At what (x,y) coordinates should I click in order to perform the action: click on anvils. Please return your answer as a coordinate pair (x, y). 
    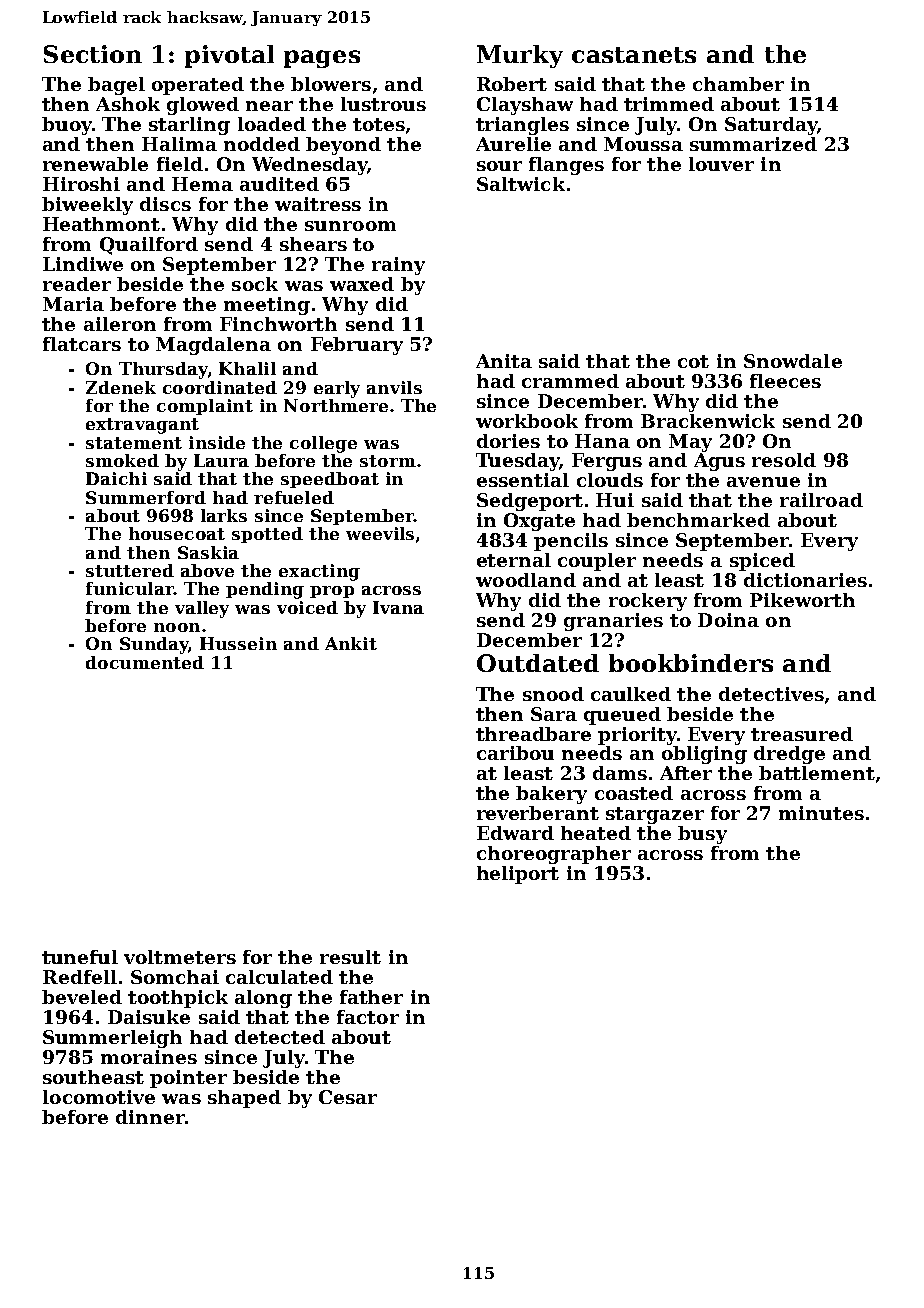
    Looking at the image, I should click on (394, 387).
